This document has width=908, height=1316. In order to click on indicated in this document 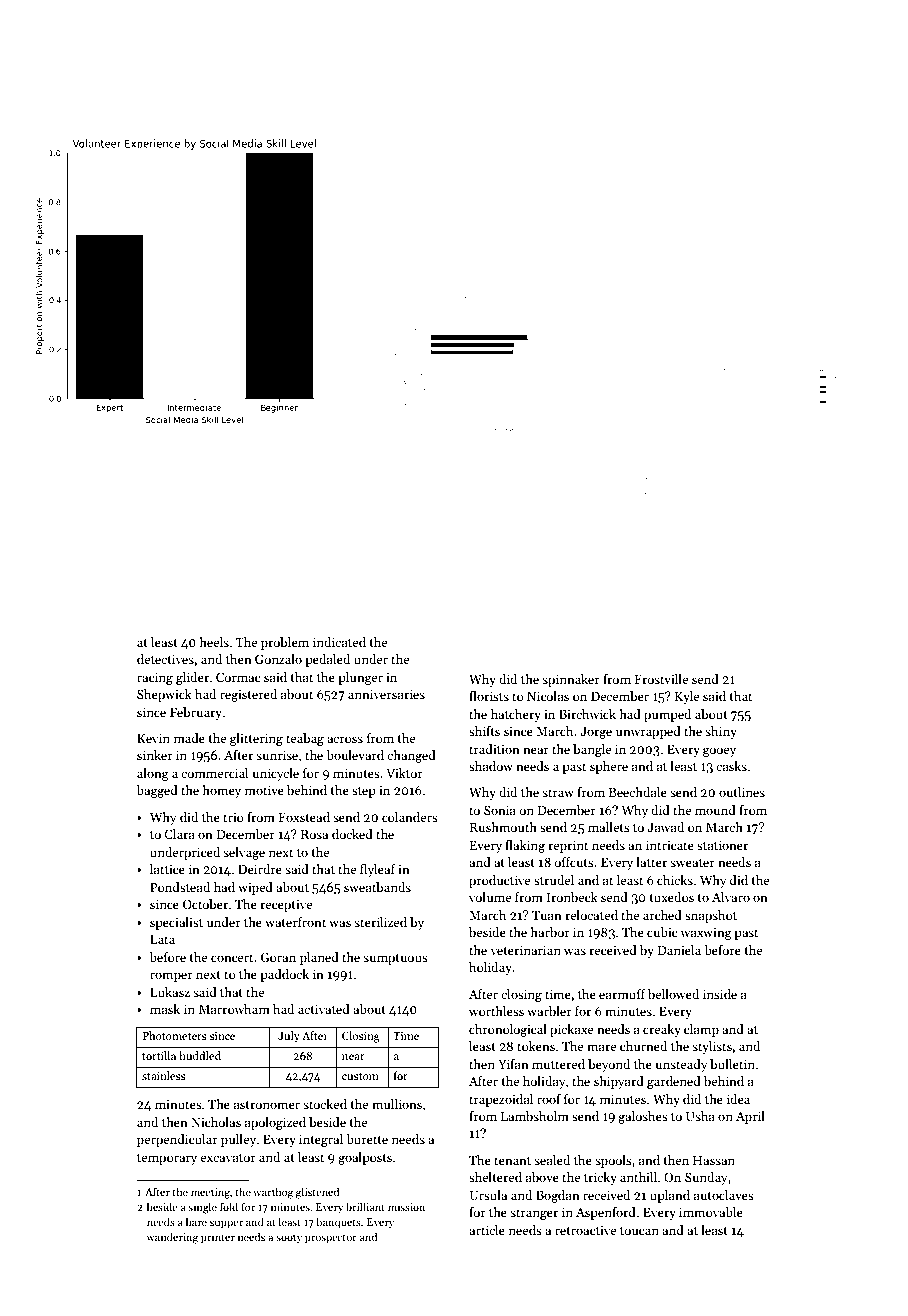, I will do `click(339, 642)`.
